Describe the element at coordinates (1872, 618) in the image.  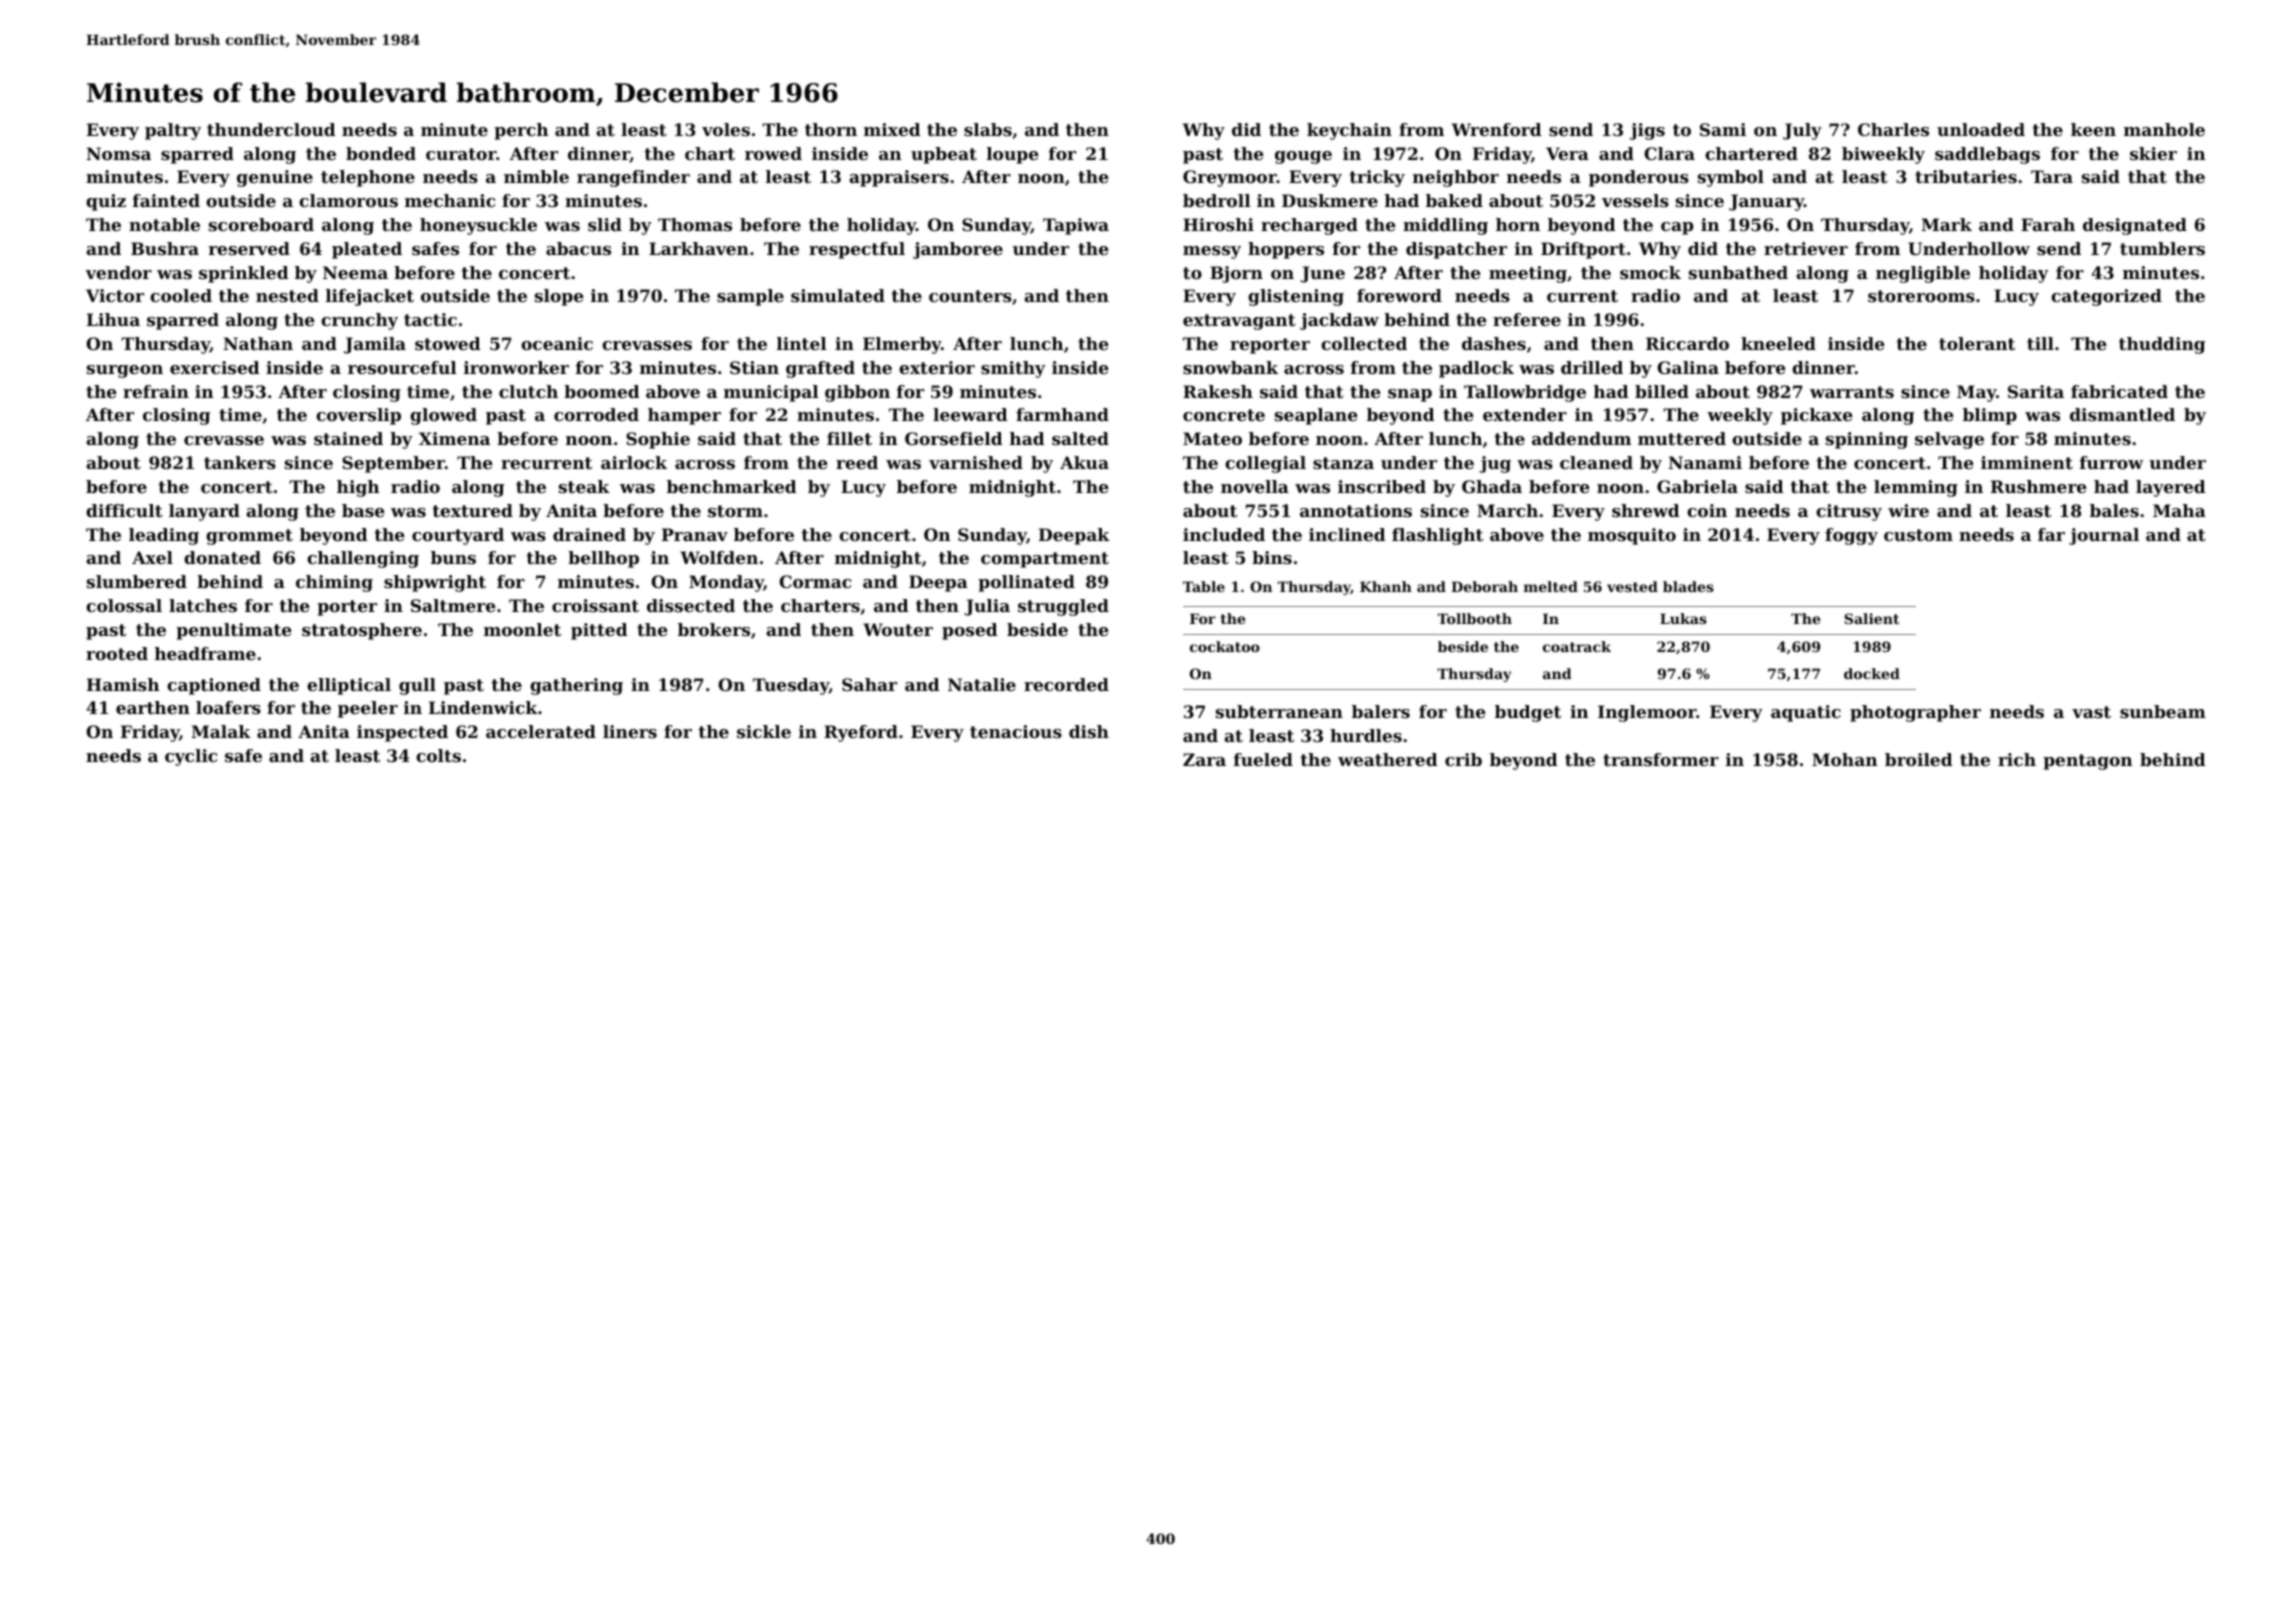
I see `Salient` at that location.
